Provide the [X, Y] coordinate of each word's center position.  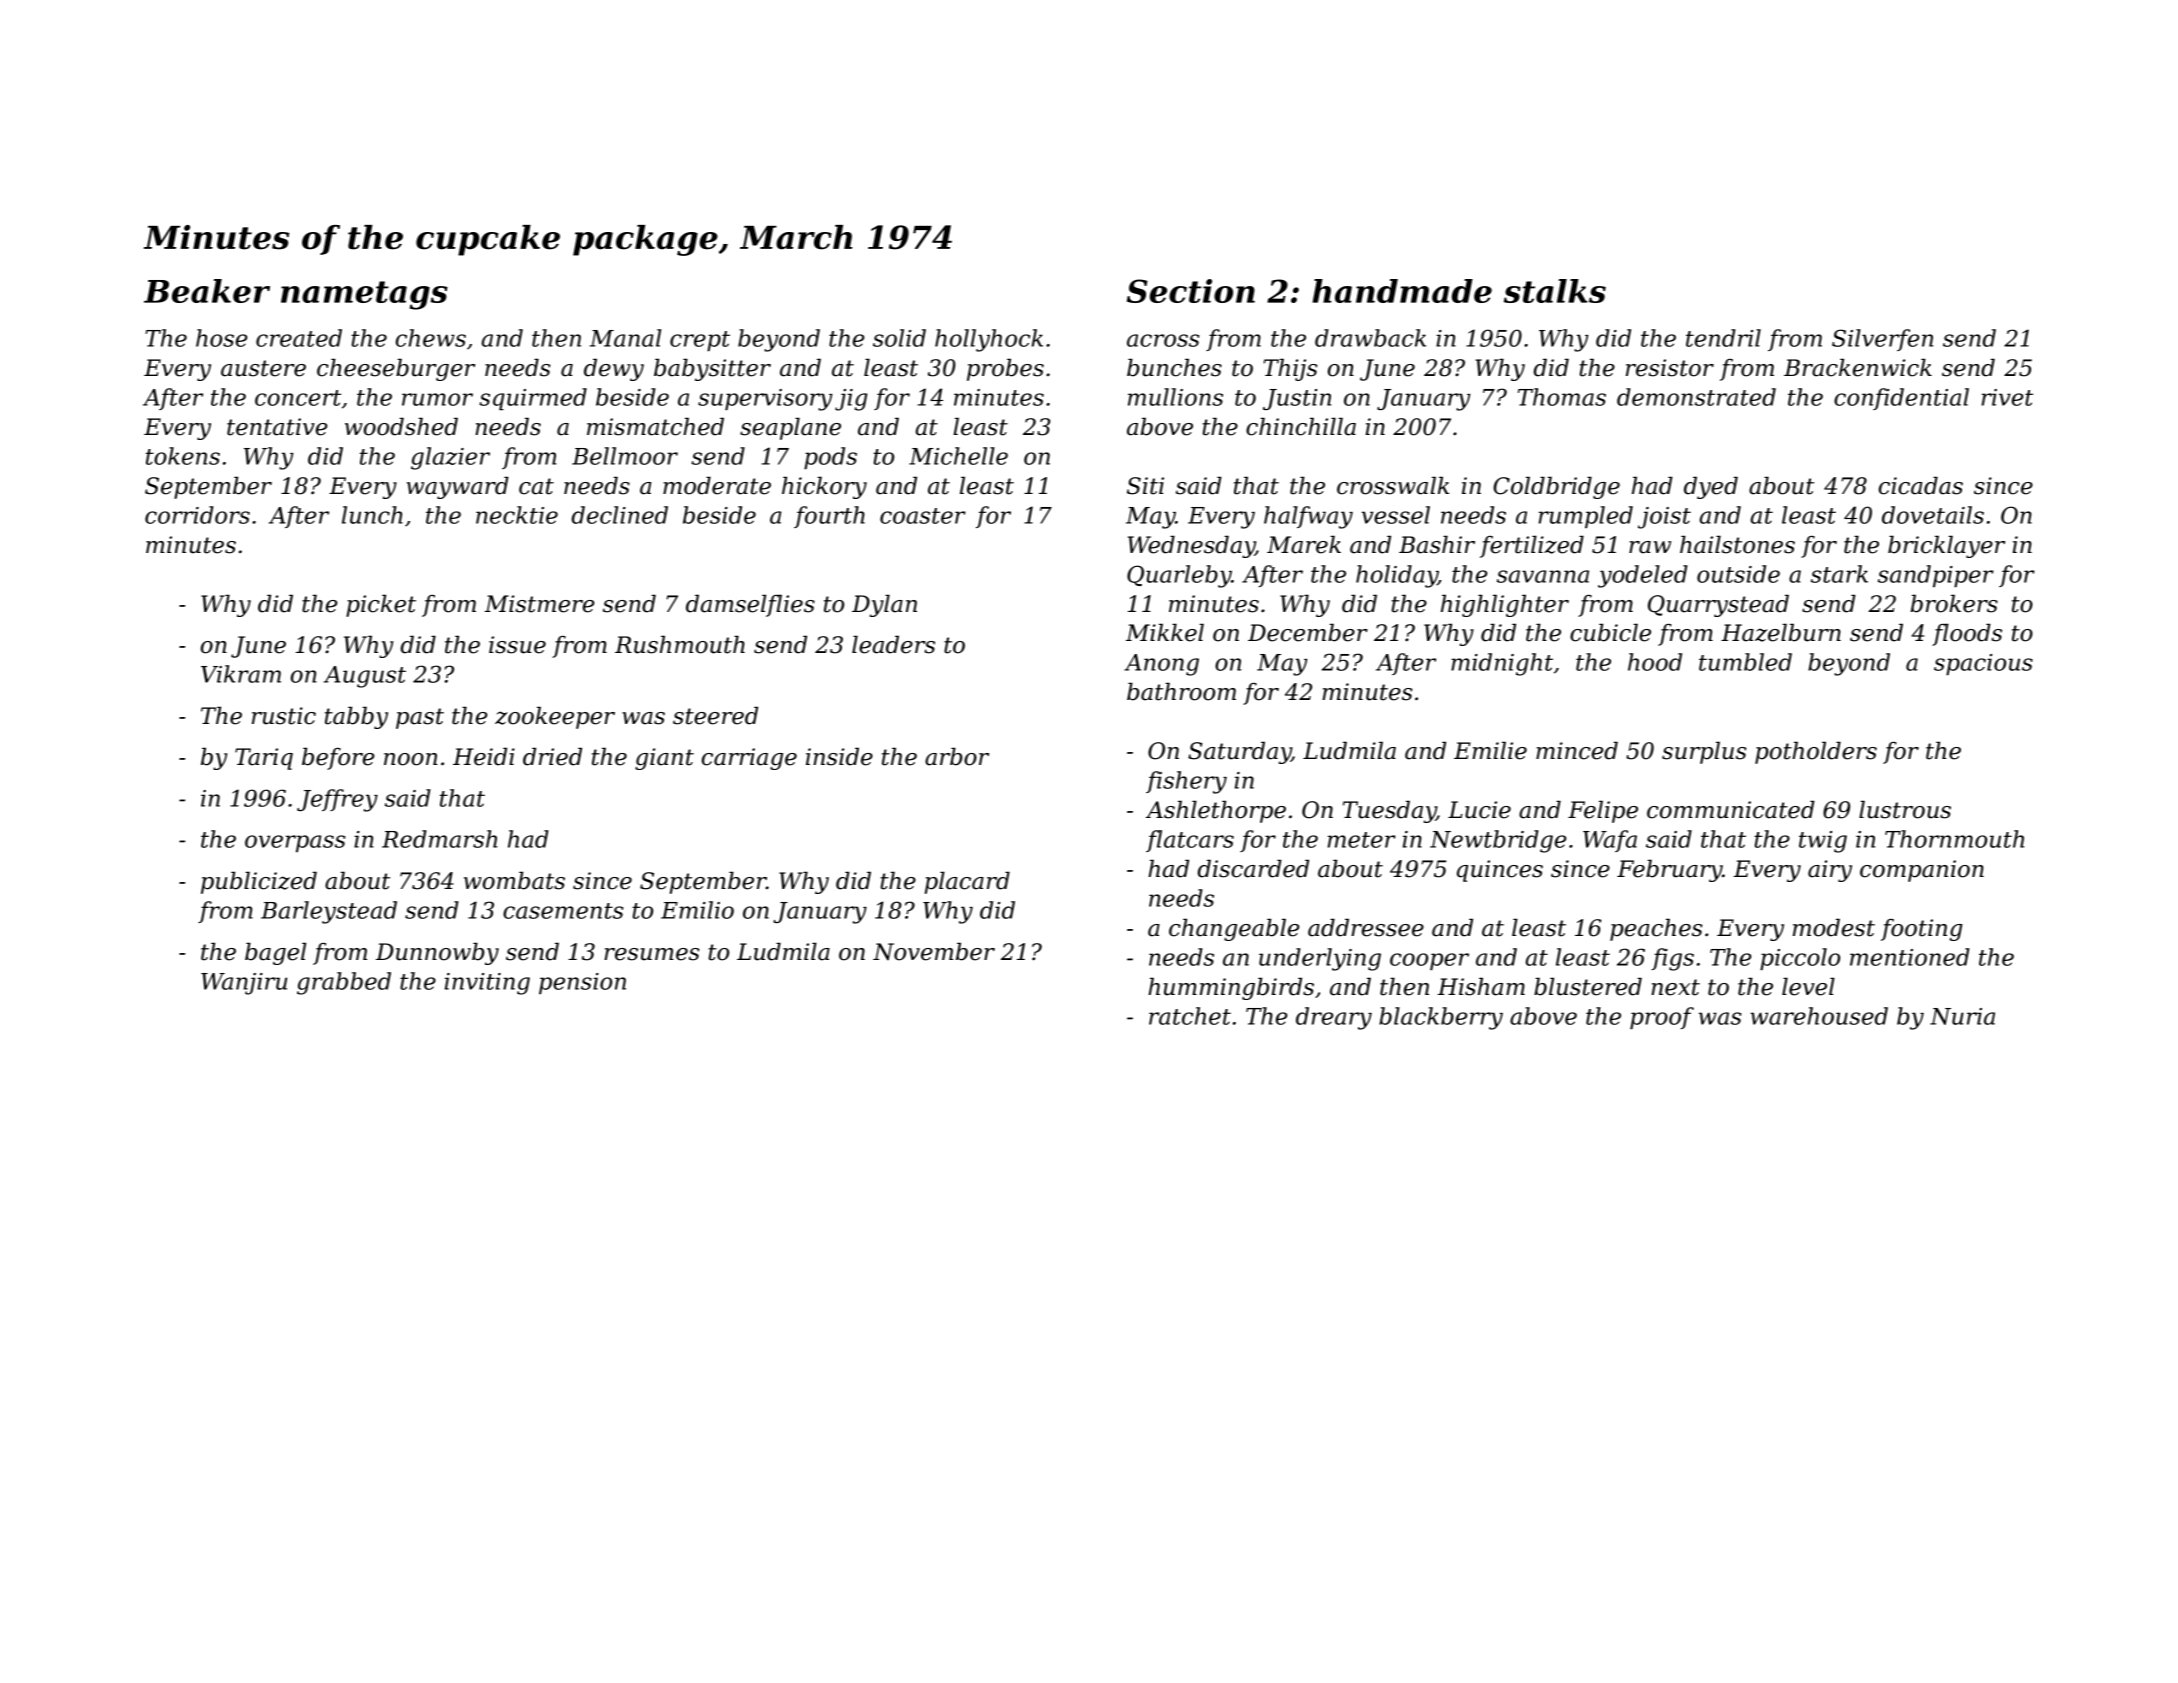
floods [1967, 634]
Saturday [1239, 752]
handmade [1402, 291]
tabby [356, 717]
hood [1655, 662]
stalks [1555, 291]
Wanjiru [244, 984]
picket [381, 605]
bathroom [1181, 691]
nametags [364, 295]
